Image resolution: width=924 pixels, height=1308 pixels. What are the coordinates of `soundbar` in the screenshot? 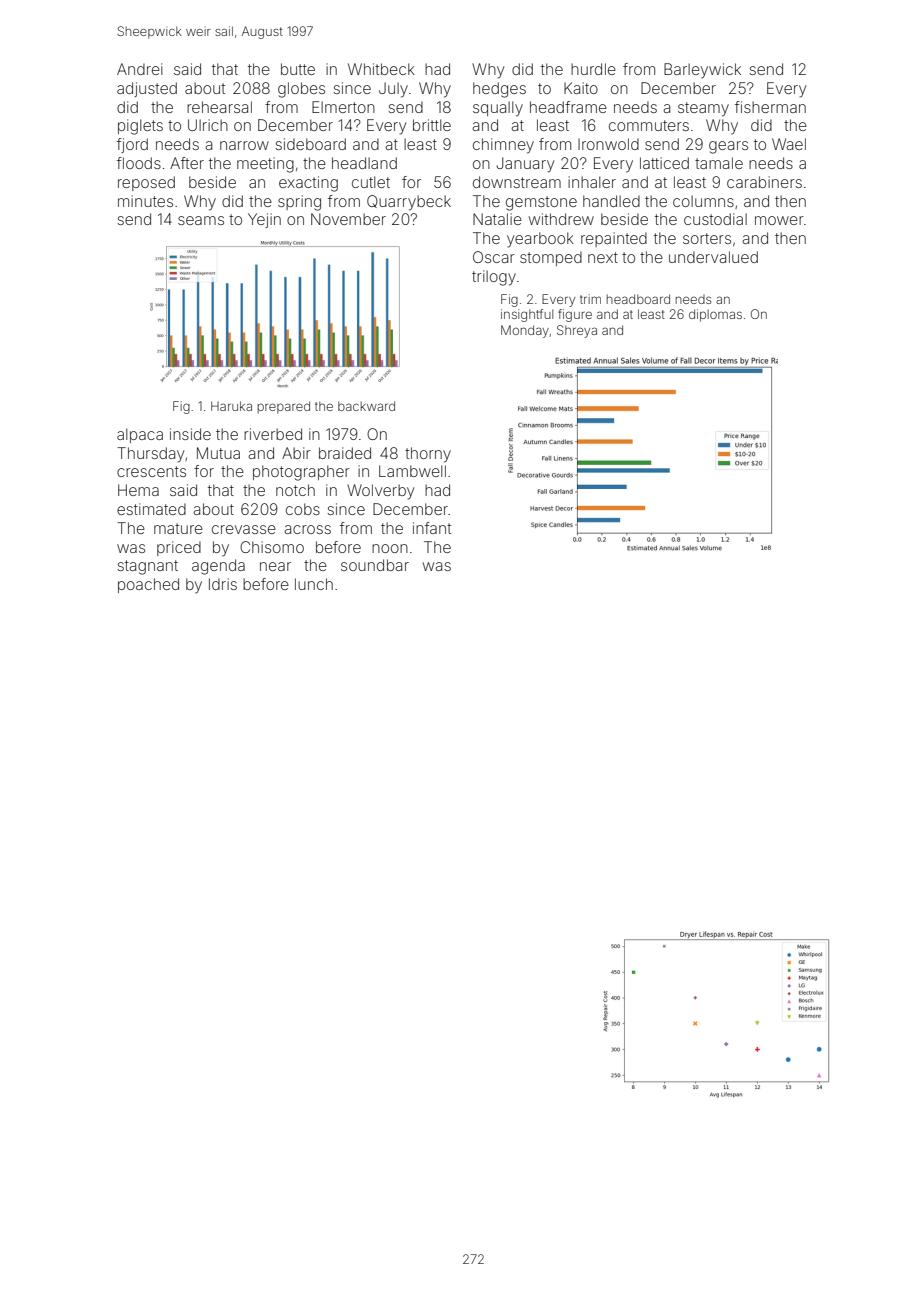 It's located at (375, 565).
